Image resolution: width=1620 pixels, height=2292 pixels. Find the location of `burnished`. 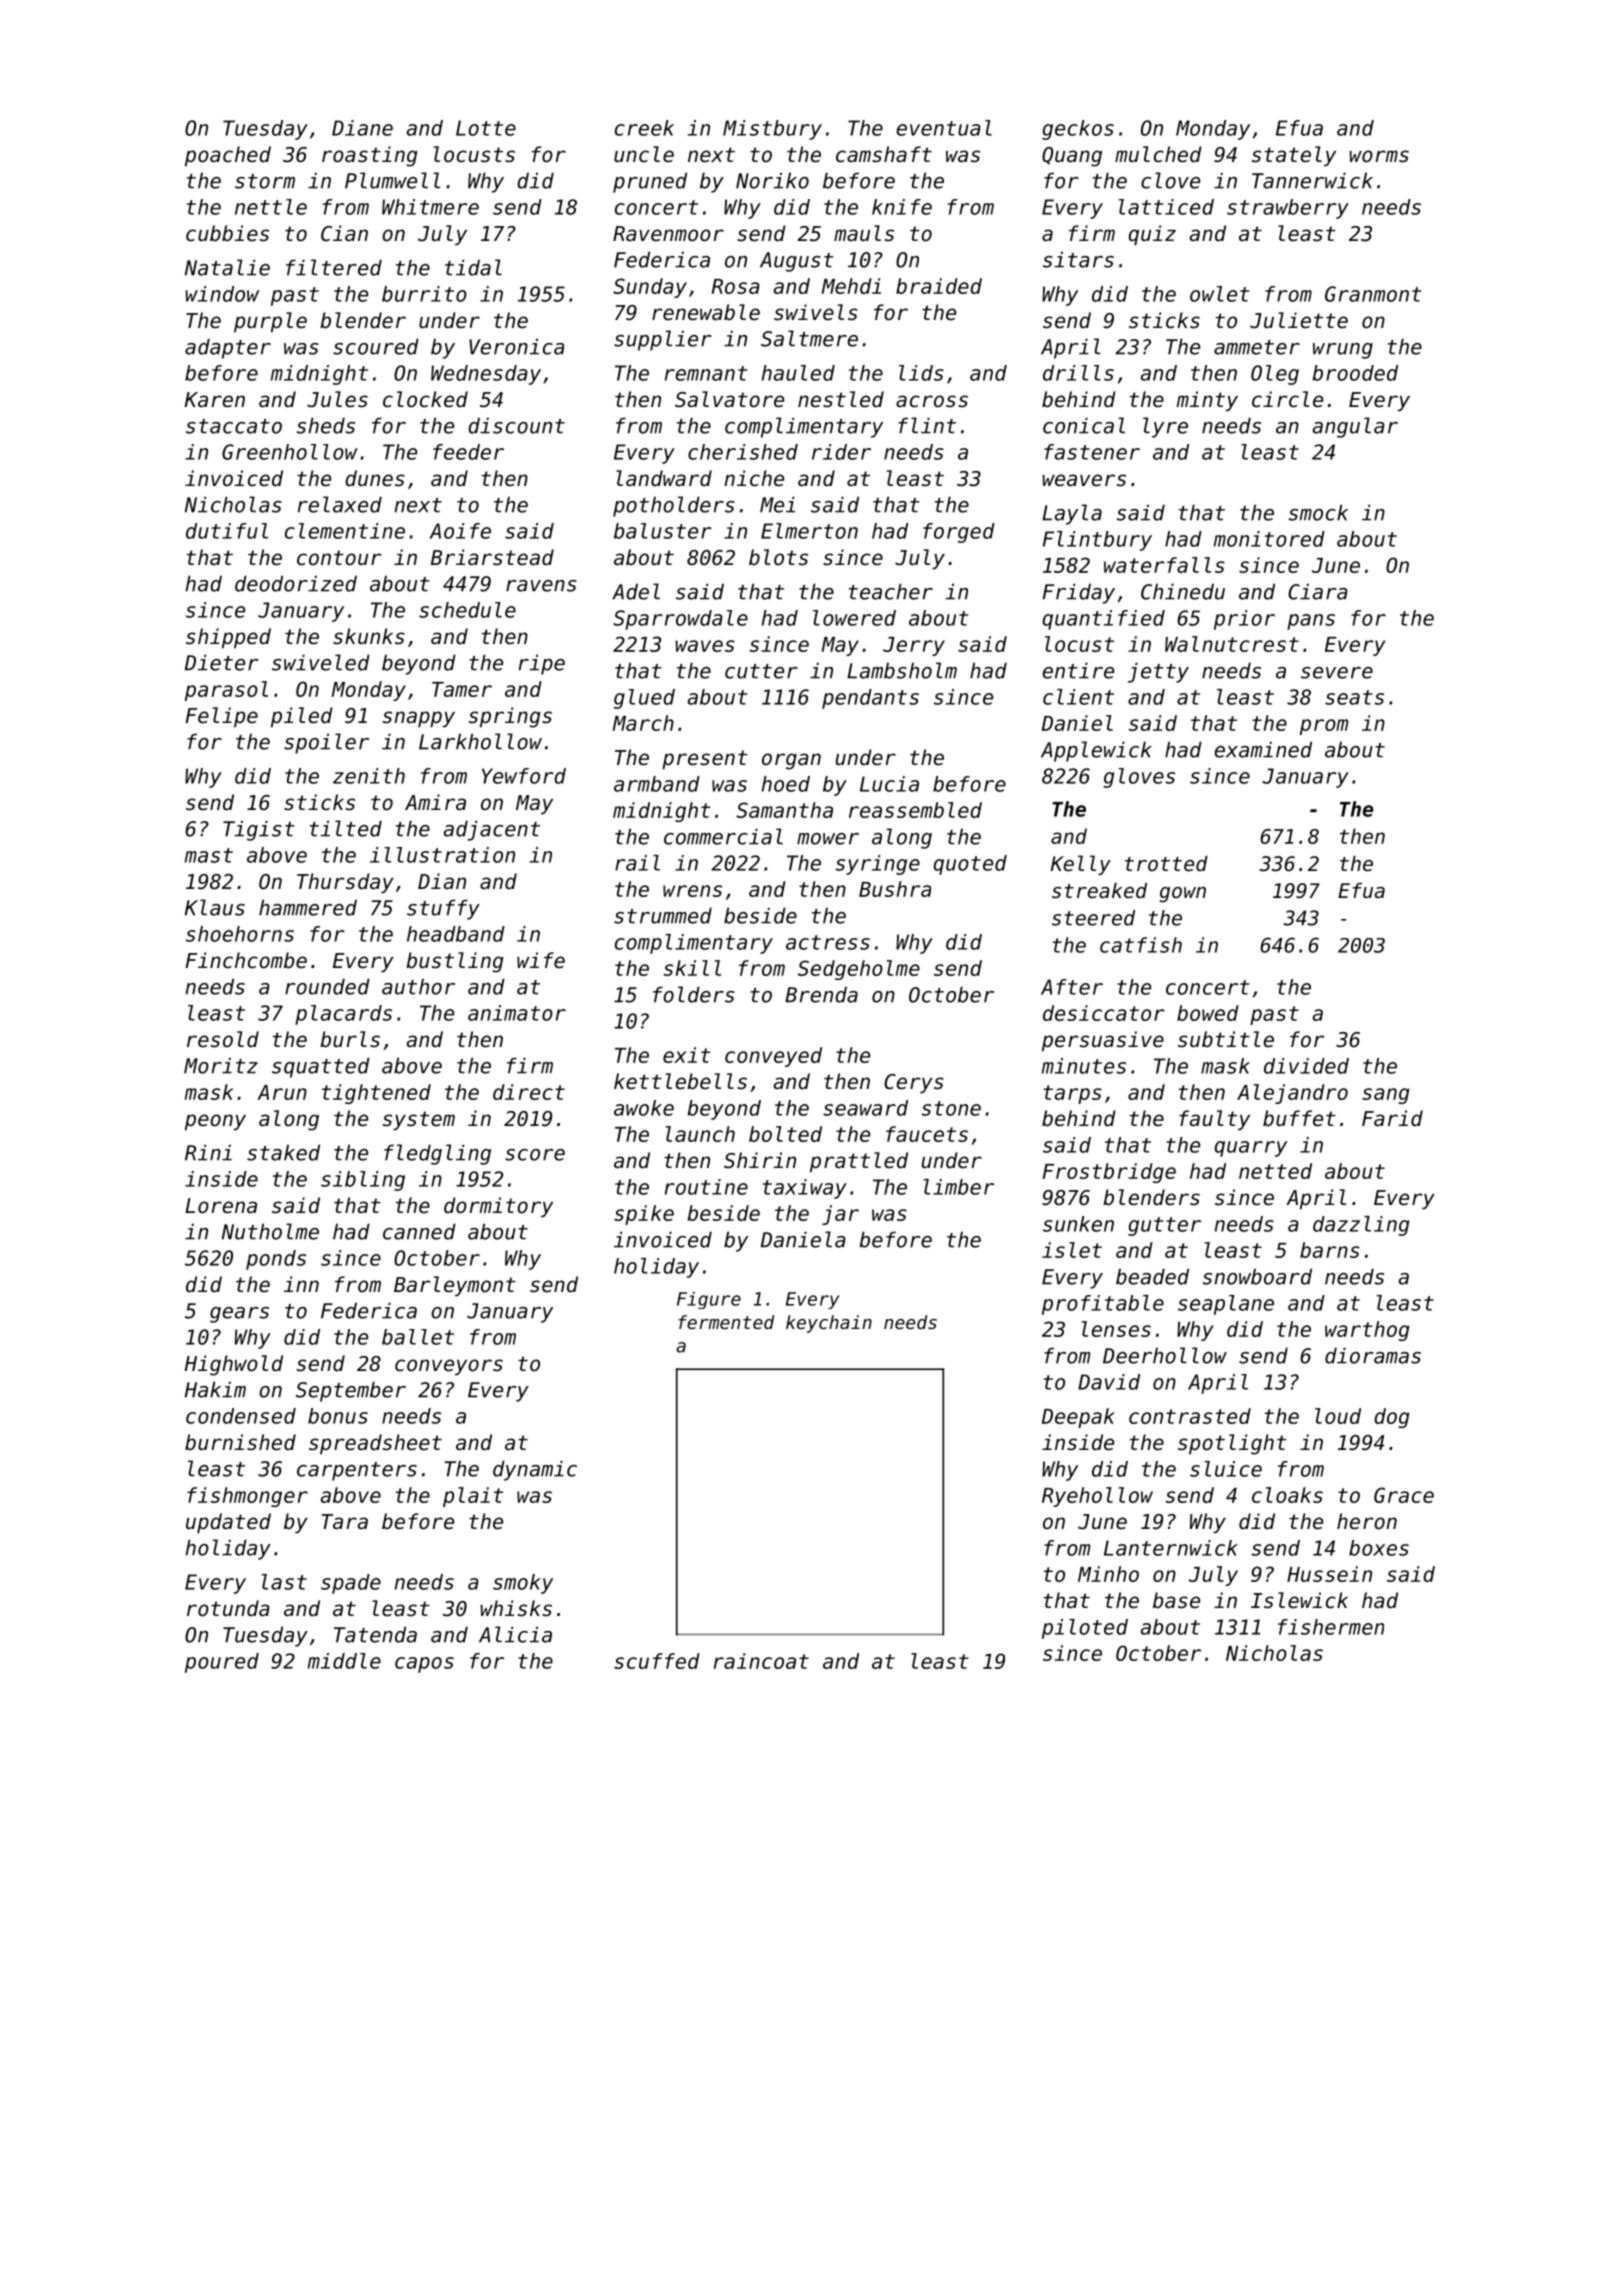

burnished is located at coordinates (240, 1442).
